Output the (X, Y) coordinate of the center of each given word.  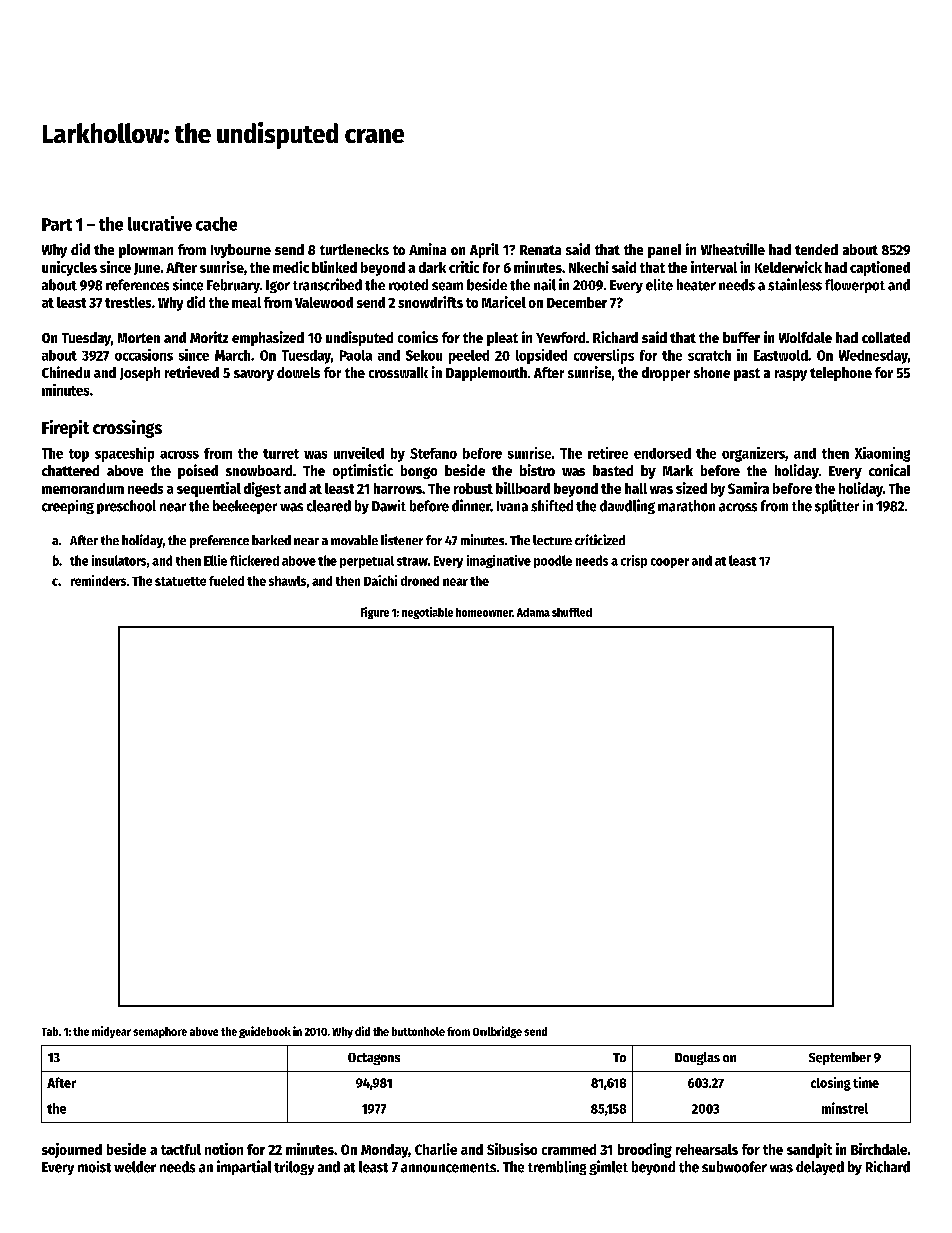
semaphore (160, 1032)
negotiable (427, 613)
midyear (111, 1032)
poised (198, 471)
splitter (837, 506)
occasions (144, 355)
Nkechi (589, 267)
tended (816, 249)
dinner (471, 505)
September (840, 1058)
